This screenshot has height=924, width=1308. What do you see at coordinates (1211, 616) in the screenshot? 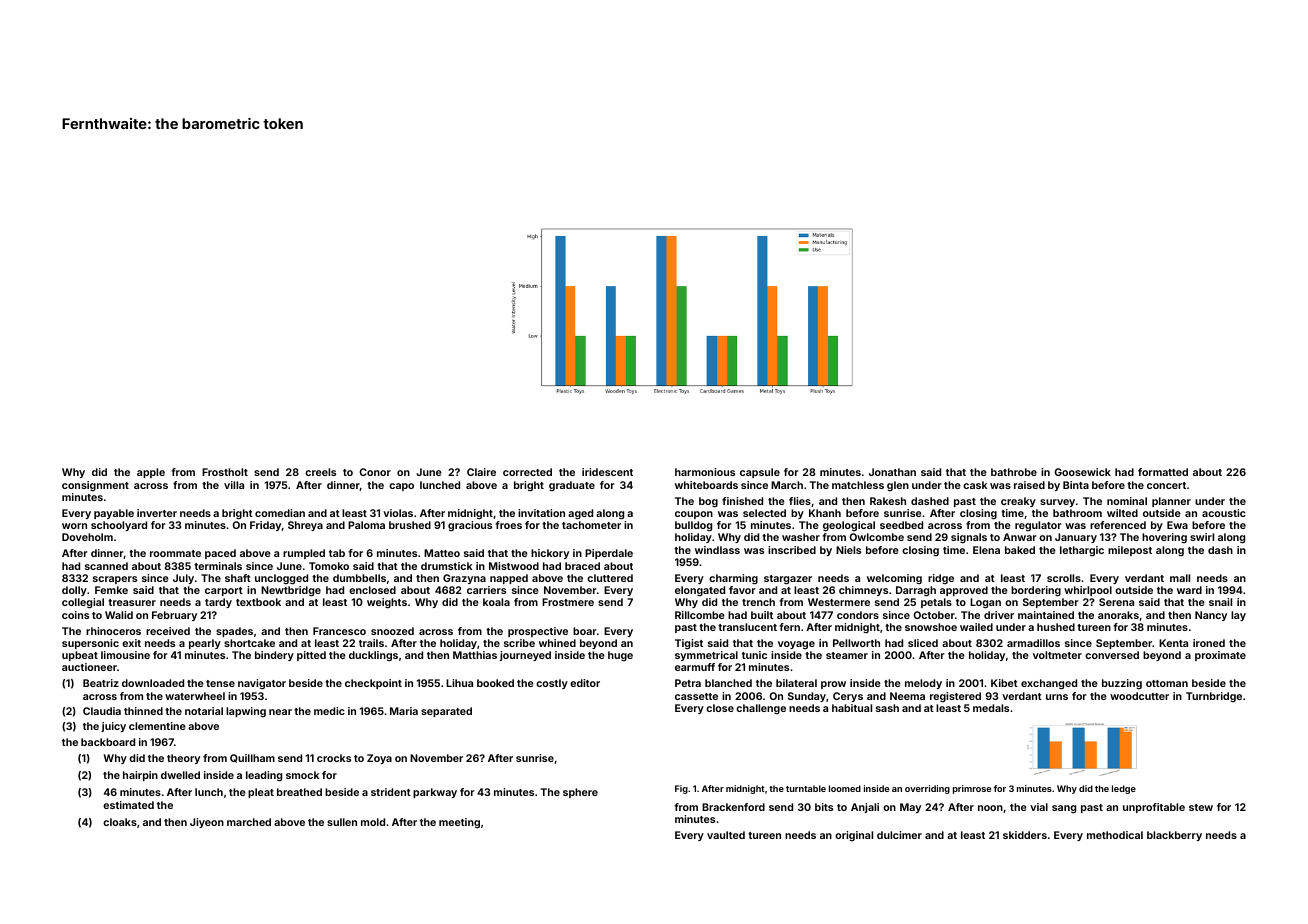
I see `Nancy` at bounding box center [1211, 616].
